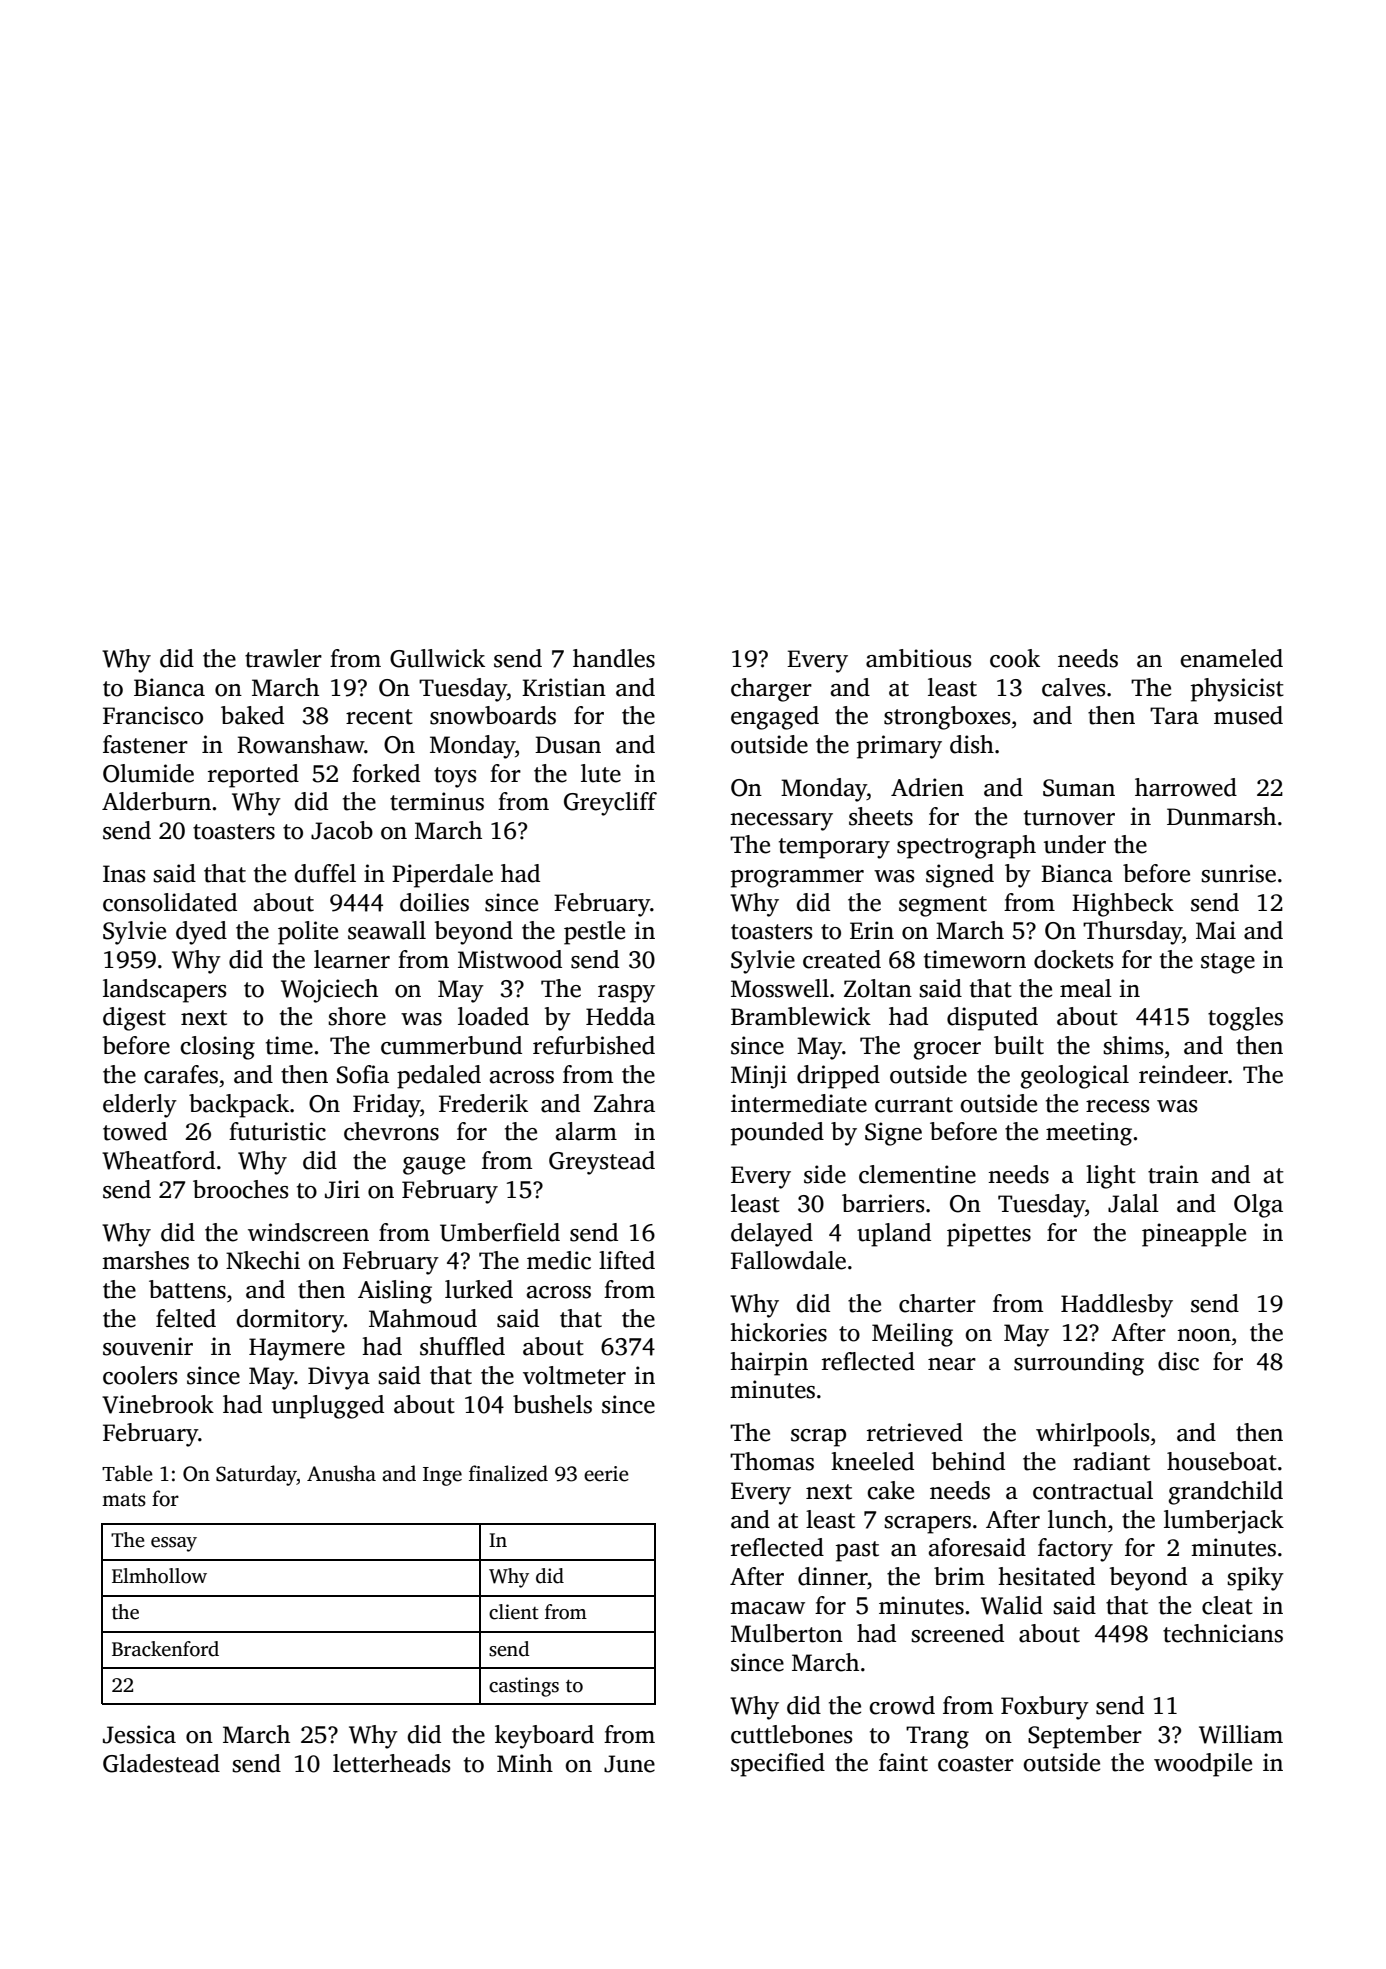 The image size is (1386, 1969). What do you see at coordinates (787, 1633) in the page?
I see `Mulberton` at bounding box center [787, 1633].
